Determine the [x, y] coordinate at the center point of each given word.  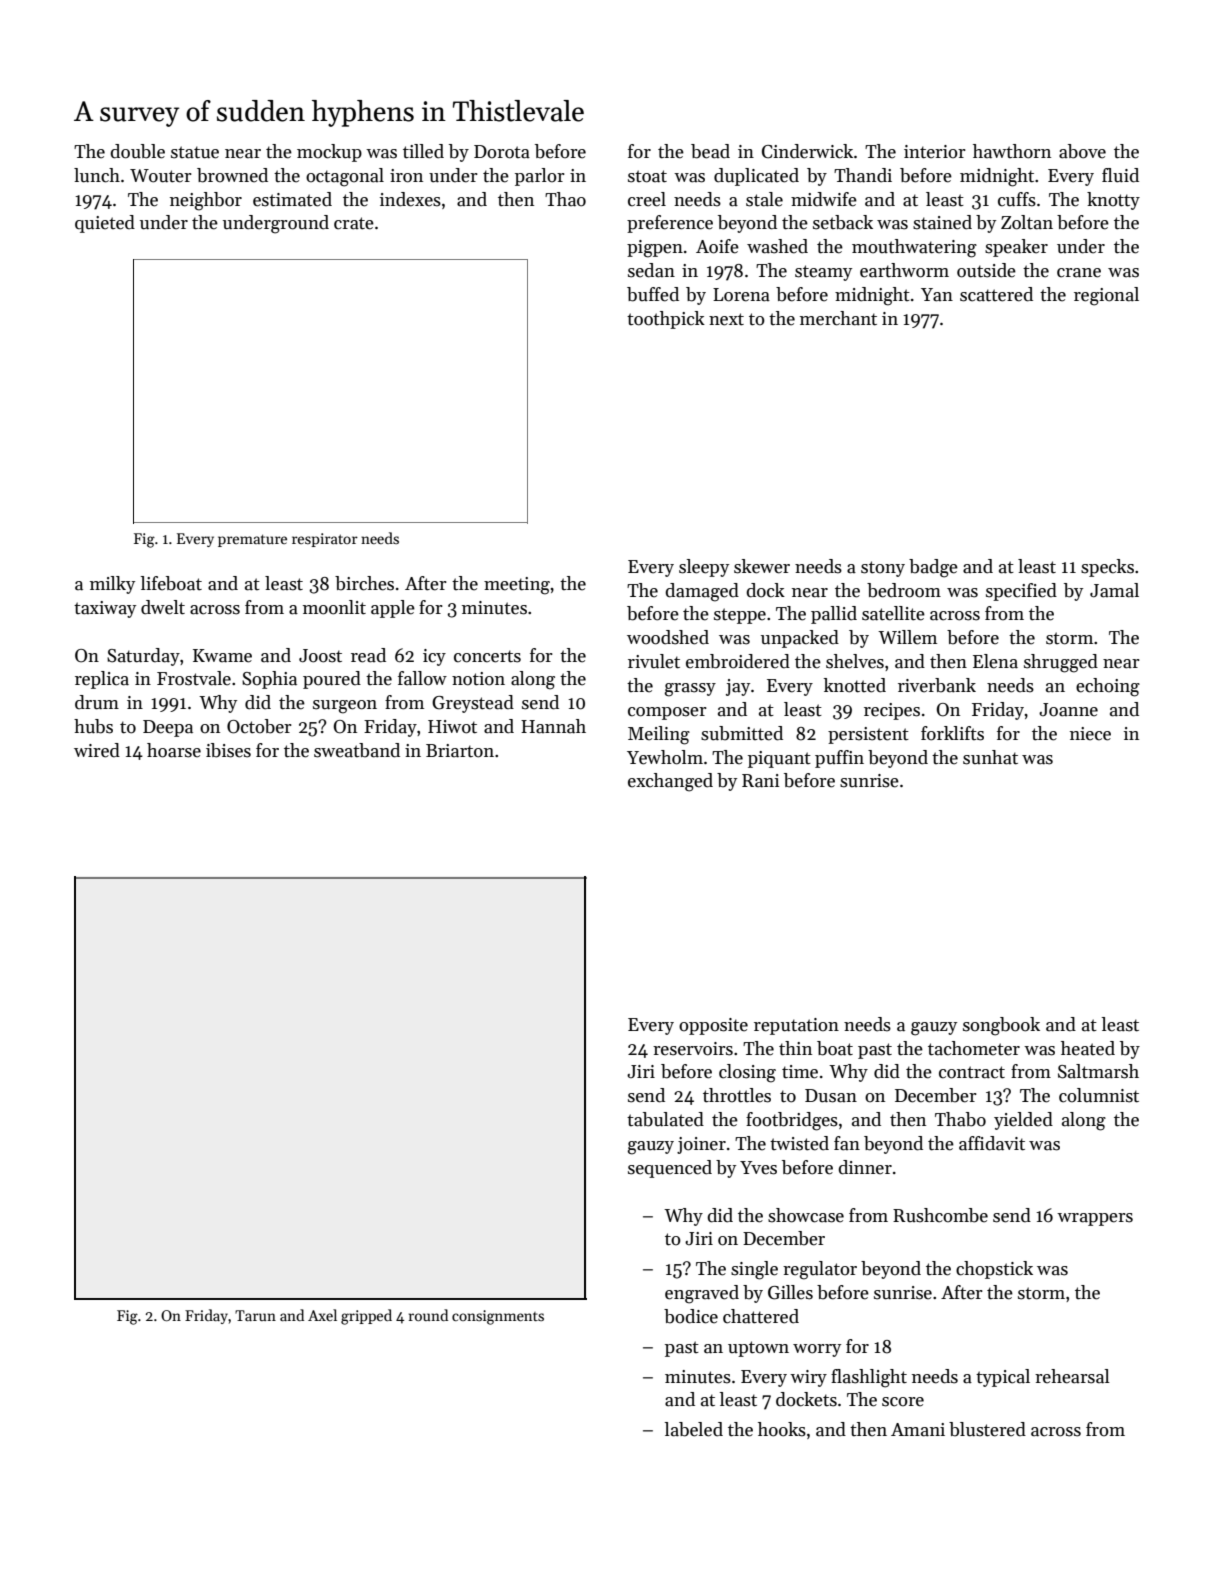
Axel [322, 1315]
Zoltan [1027, 222]
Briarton [460, 751]
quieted [105, 224]
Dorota [502, 152]
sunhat [990, 757]
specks [1107, 568]
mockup [329, 153]
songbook [1001, 1026]
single [754, 1270]
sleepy [704, 568]
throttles [737, 1095]
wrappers [1095, 1219]
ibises [228, 750]
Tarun [255, 1315]
